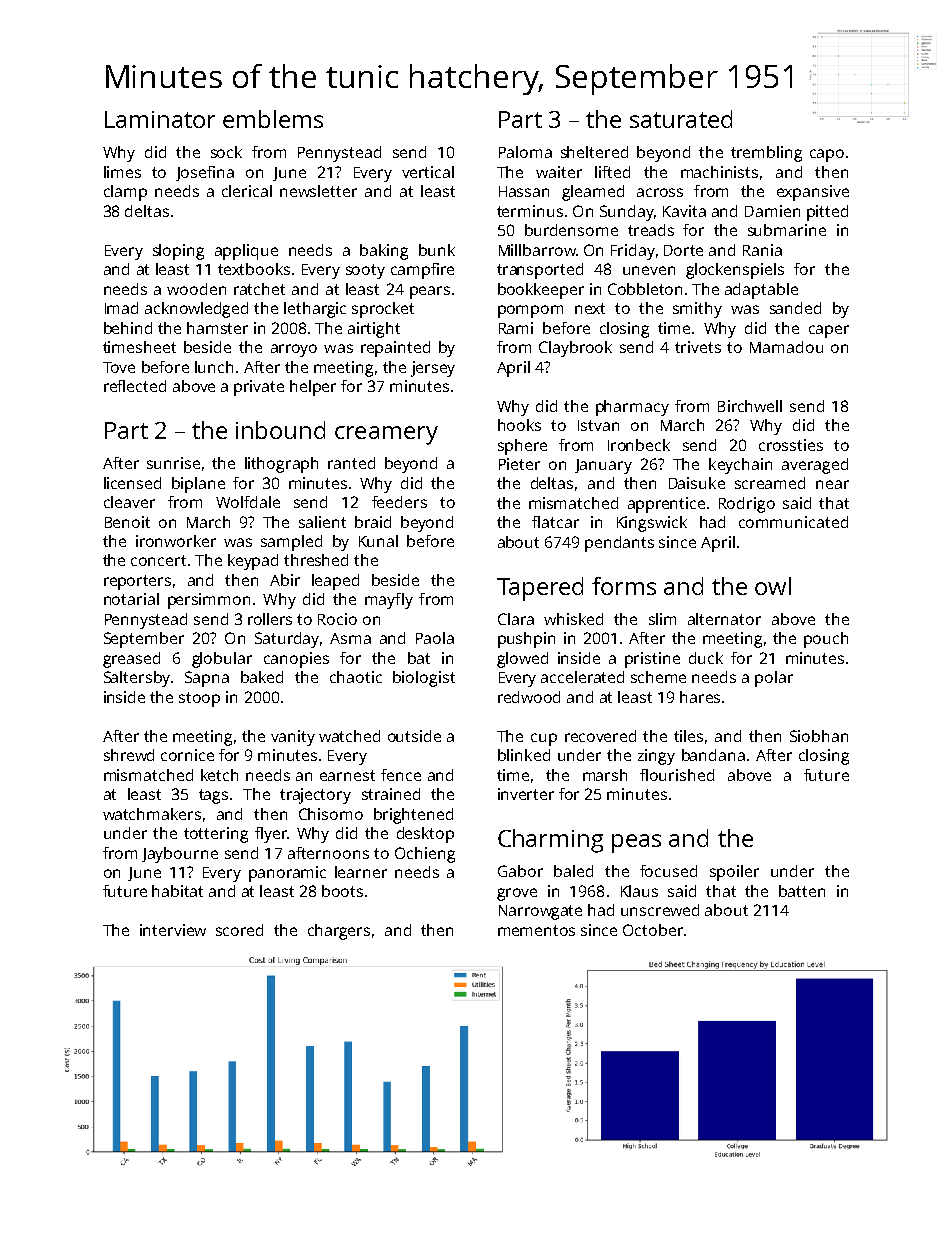 The image size is (952, 1233). Describe the element at coordinates (273, 119) in the document. I see `emblems` at that location.
